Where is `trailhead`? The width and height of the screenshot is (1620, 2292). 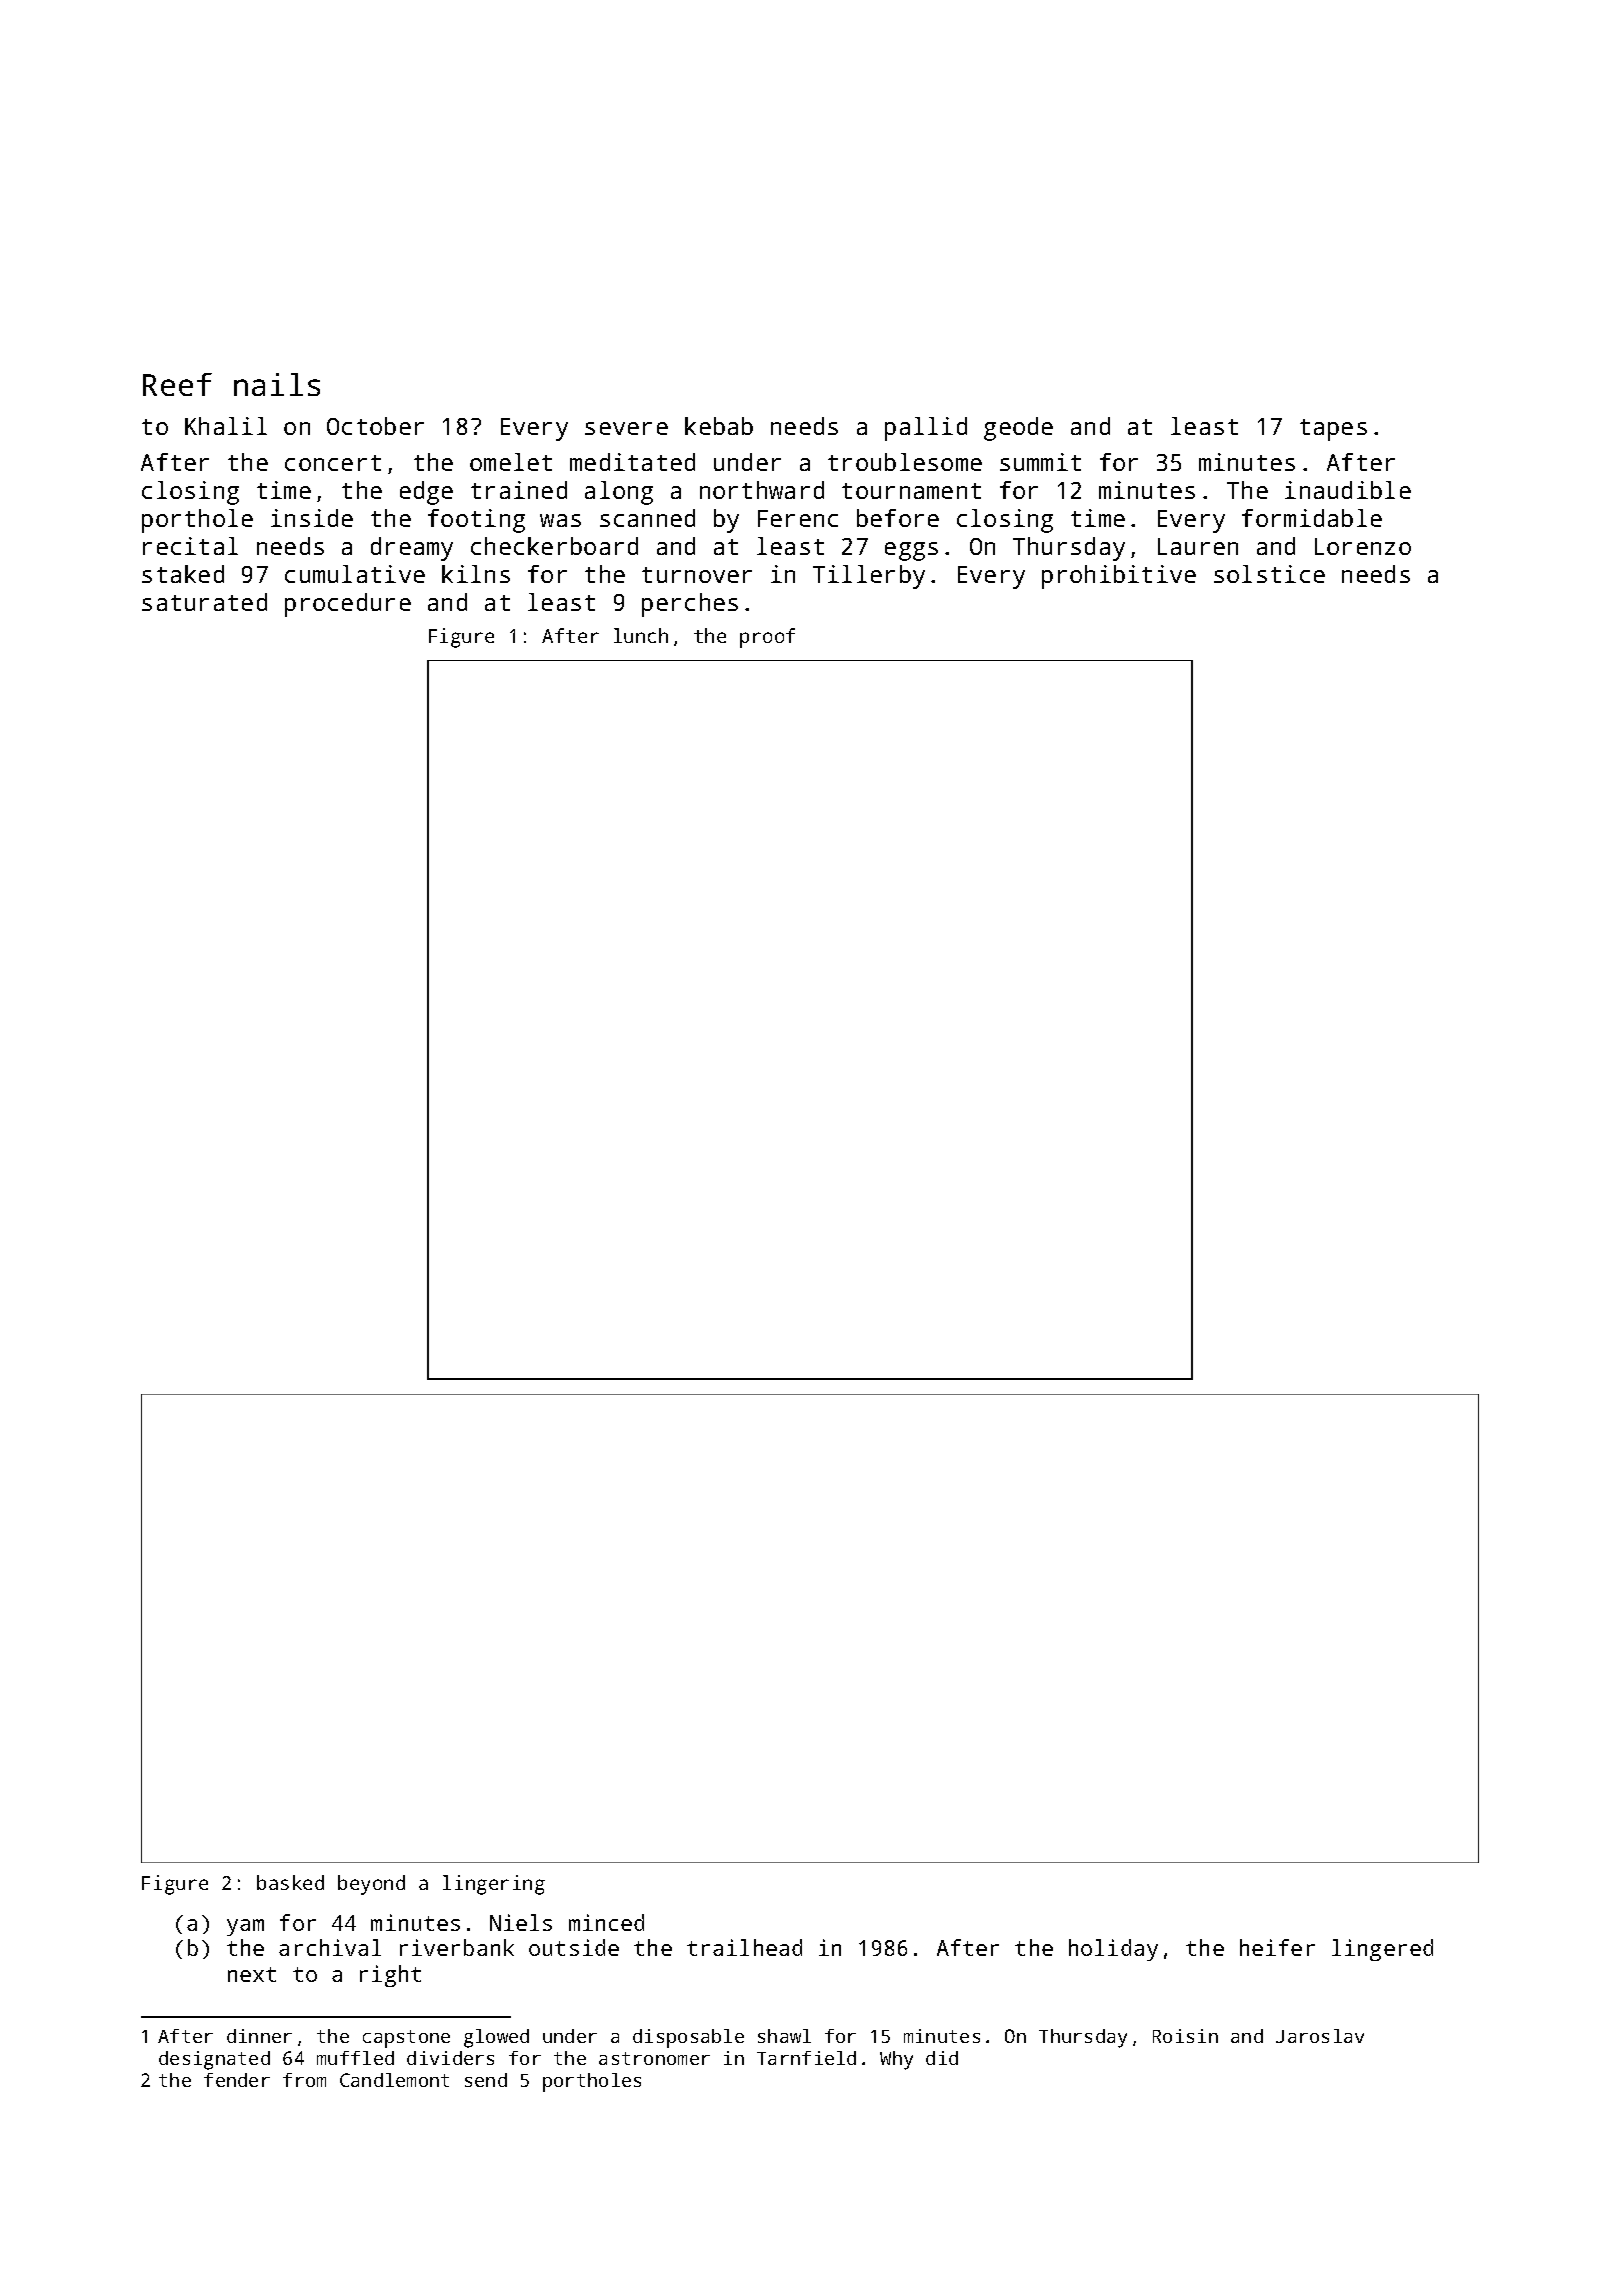
trailhead is located at coordinates (744, 1947).
